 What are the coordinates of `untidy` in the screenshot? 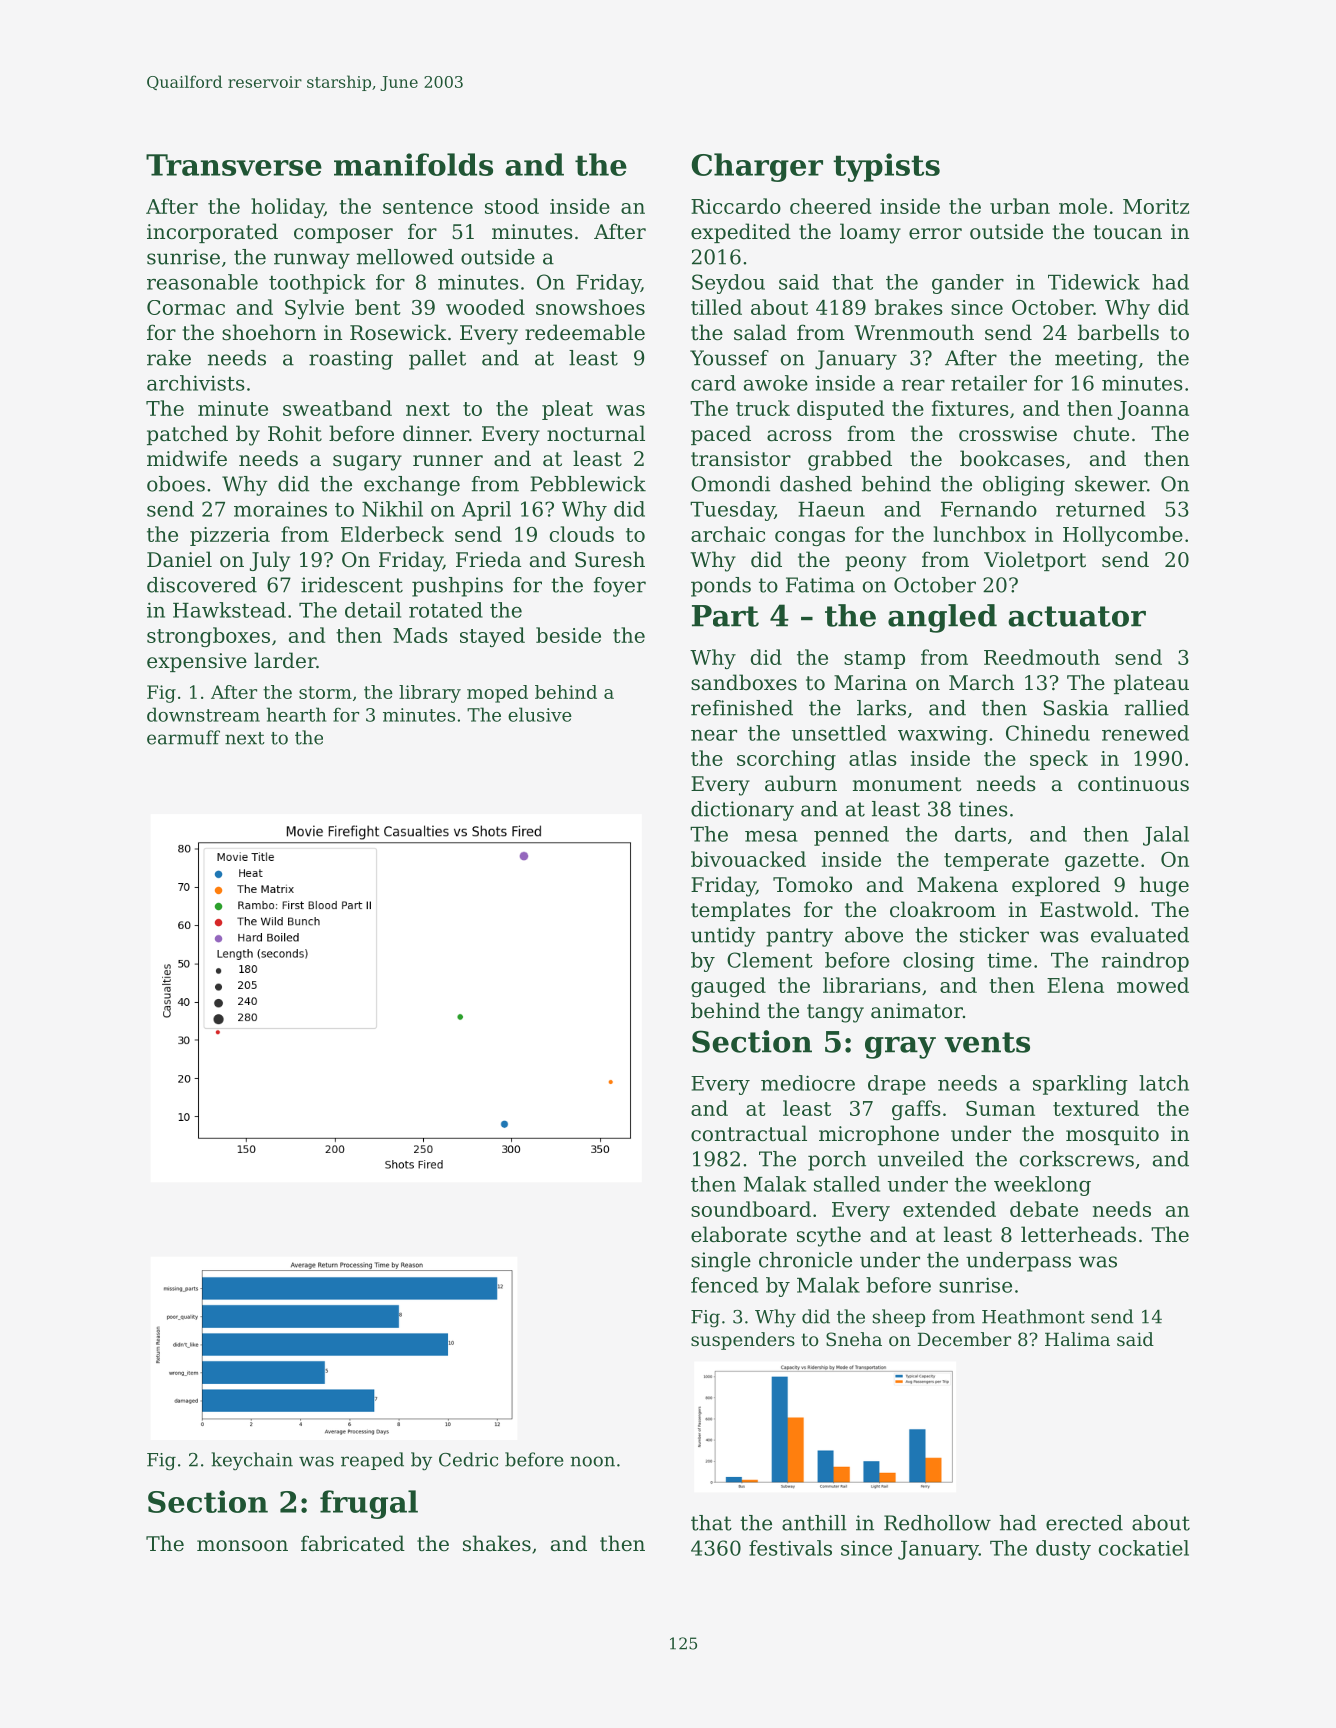 It's located at (723, 937).
